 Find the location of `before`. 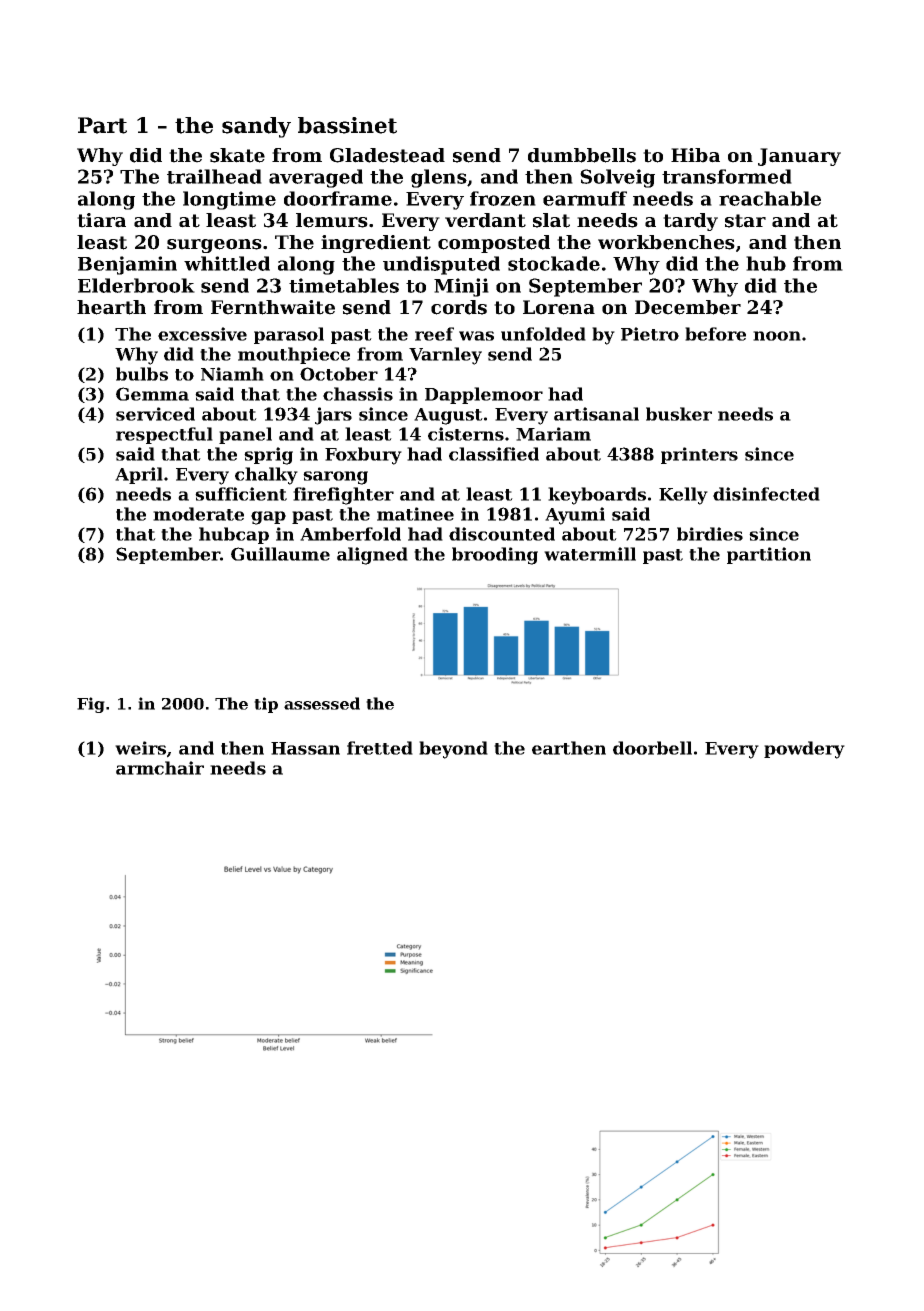

before is located at coordinates (715, 334).
